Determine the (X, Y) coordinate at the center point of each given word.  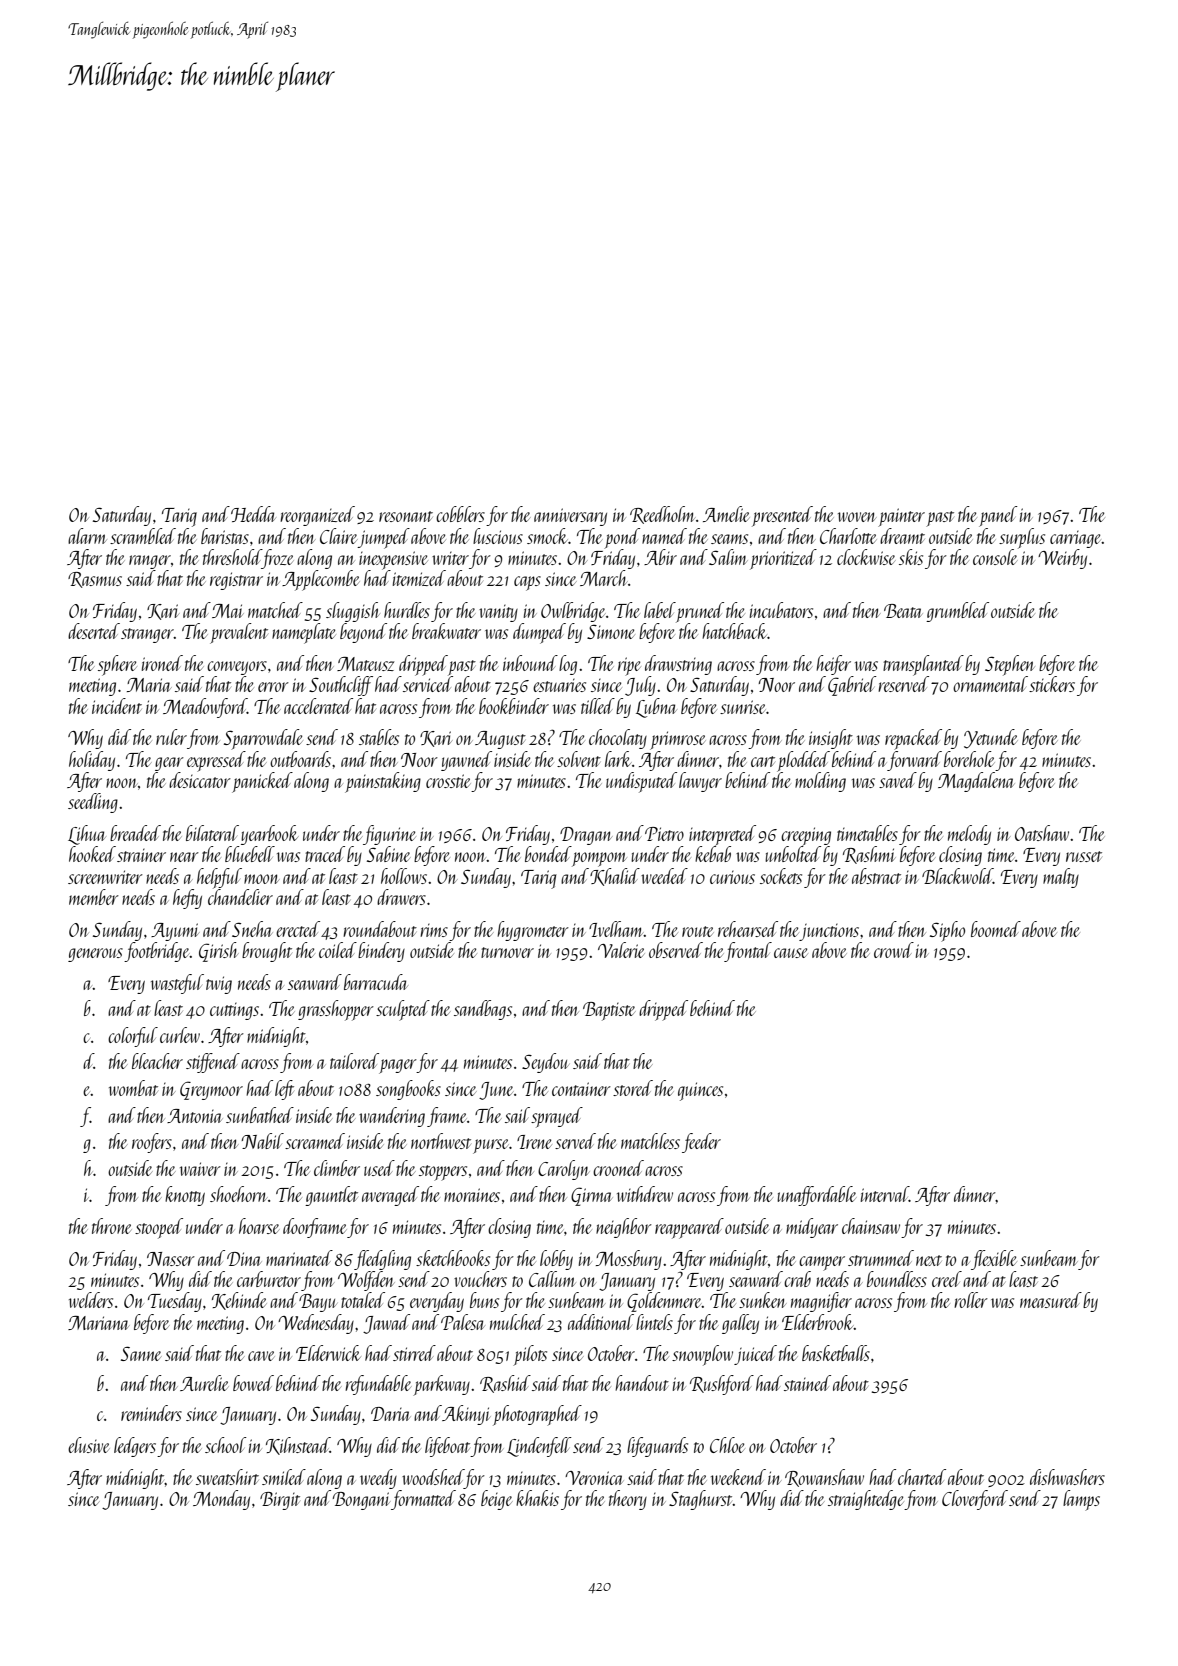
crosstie (448, 781)
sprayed (557, 1117)
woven (857, 517)
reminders (151, 1413)
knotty (185, 1196)
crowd (894, 950)
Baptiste (609, 1011)
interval (885, 1194)
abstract (876, 876)
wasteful (177, 984)
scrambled (143, 536)
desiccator (200, 780)
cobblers (460, 514)
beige (497, 1500)
